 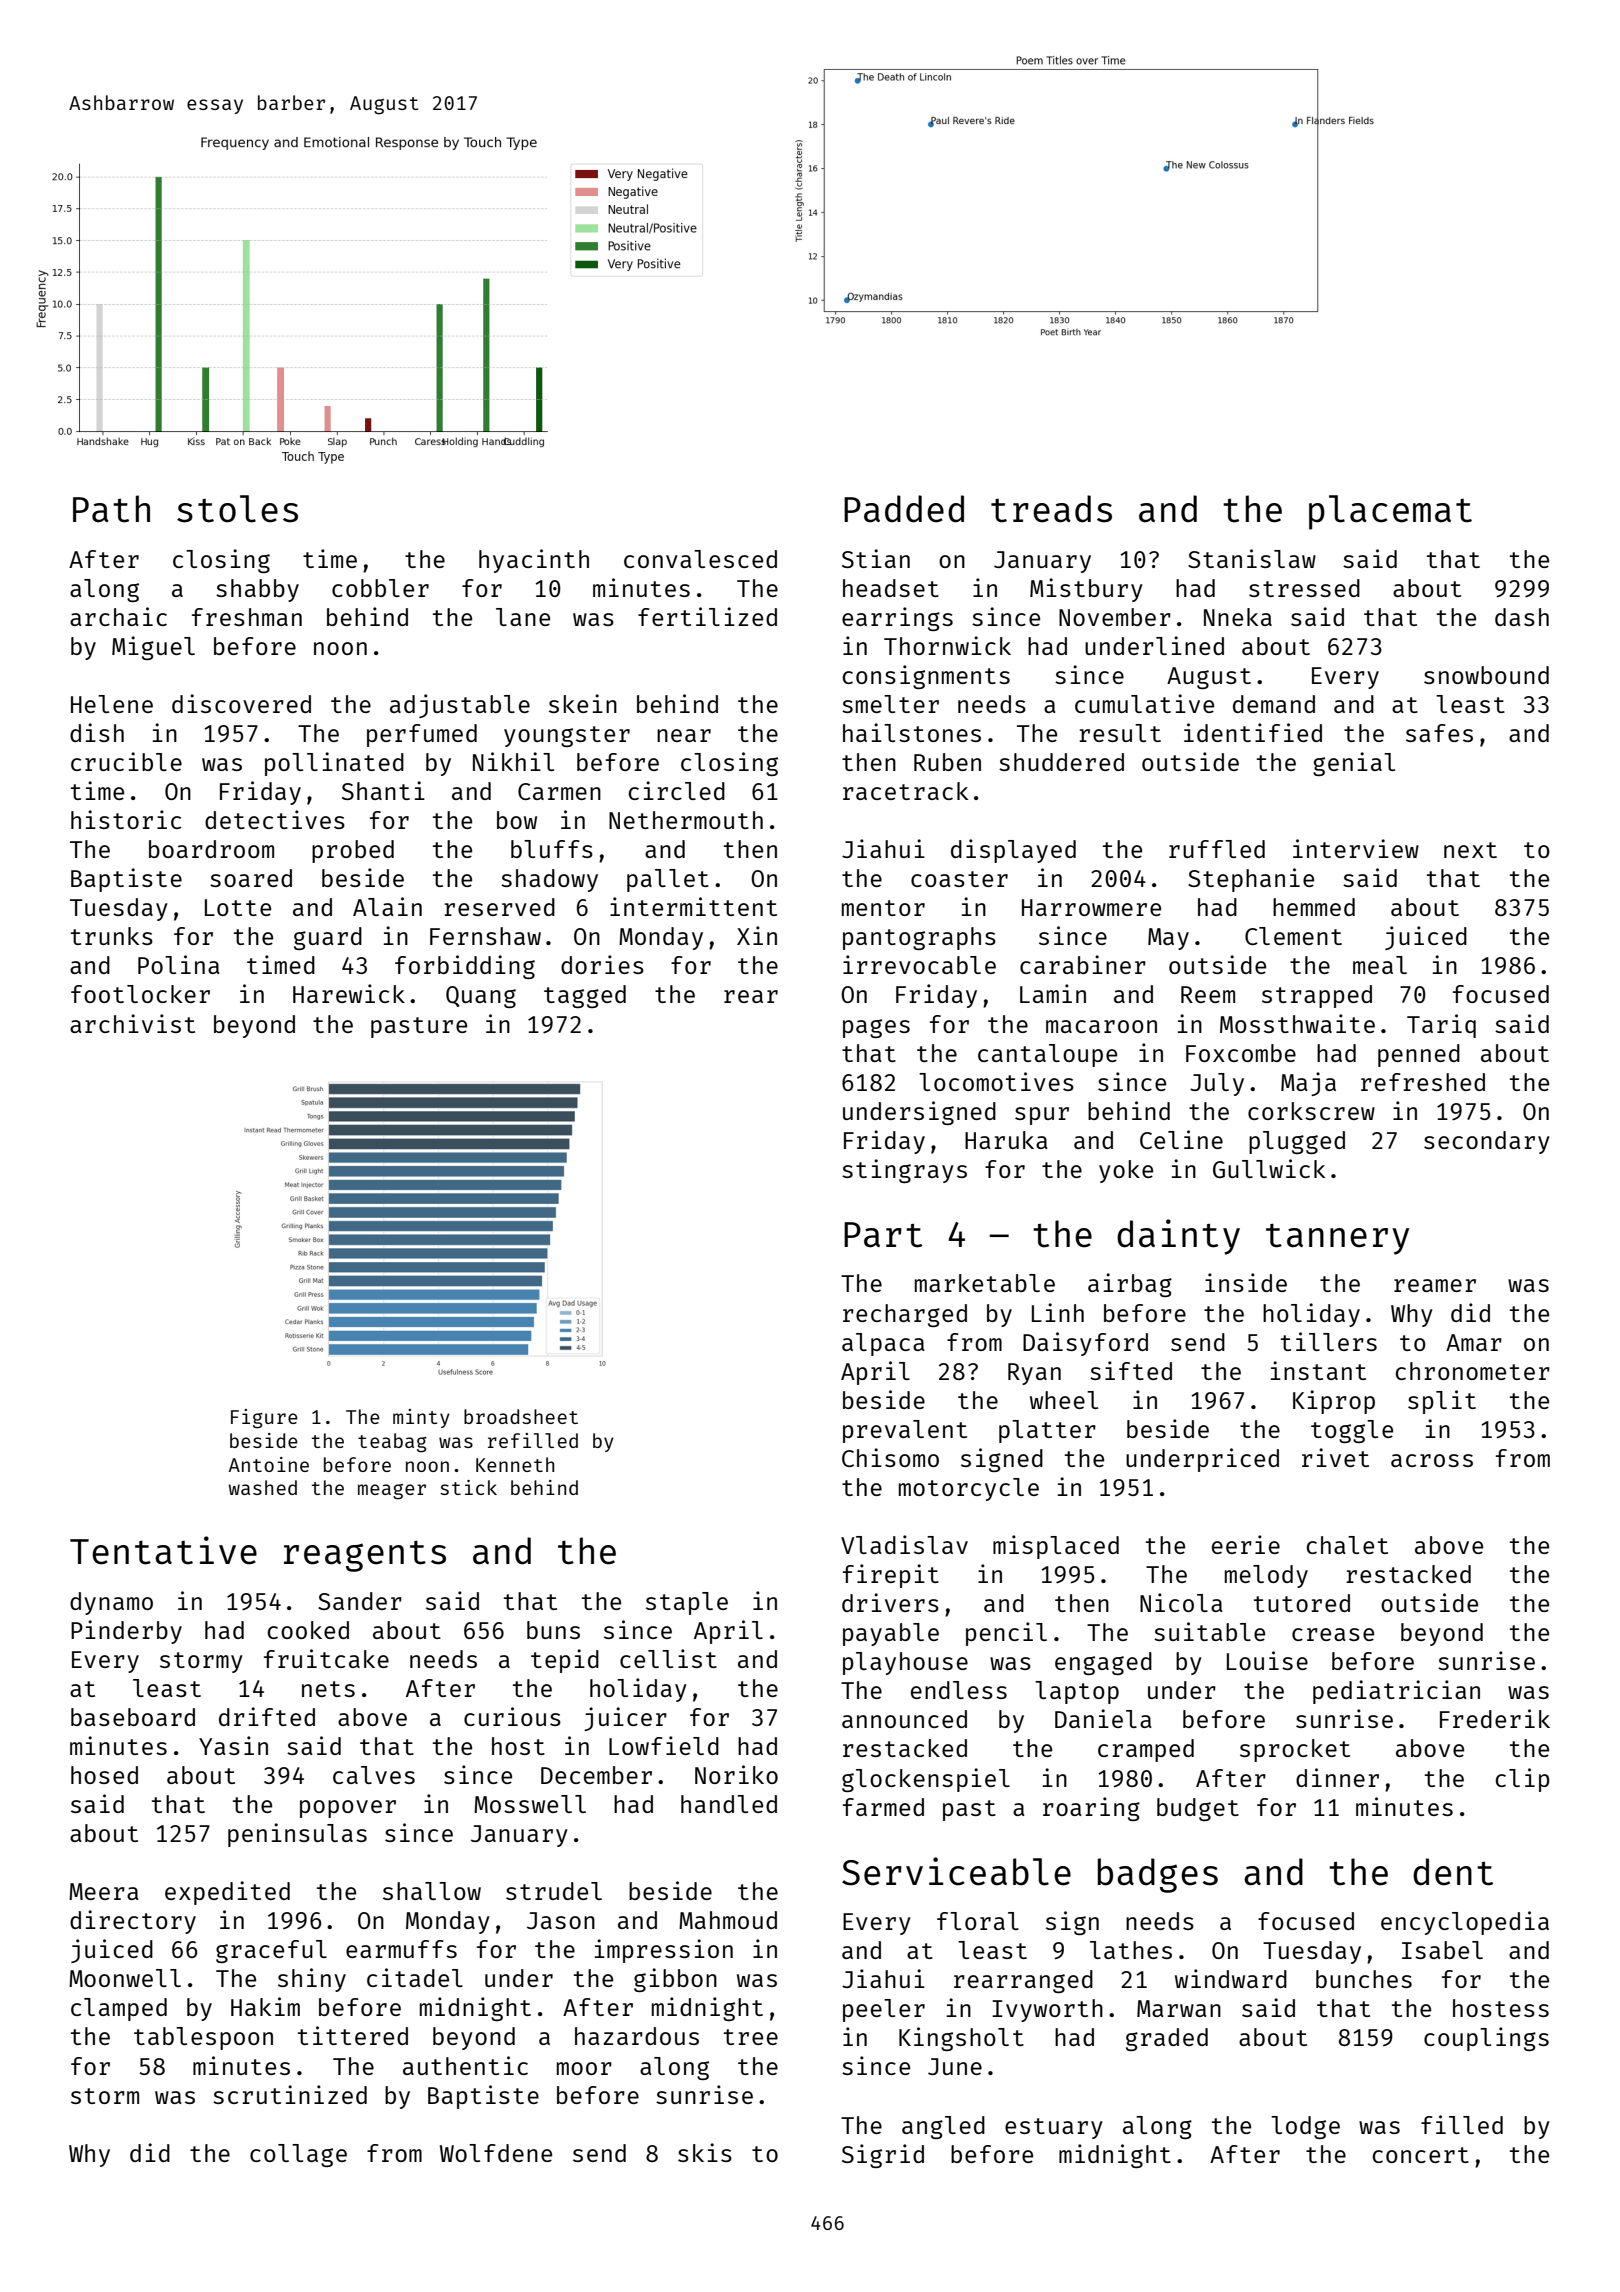 What do you see at coordinates (133, 1717) in the screenshot?
I see `baseboard` at bounding box center [133, 1717].
